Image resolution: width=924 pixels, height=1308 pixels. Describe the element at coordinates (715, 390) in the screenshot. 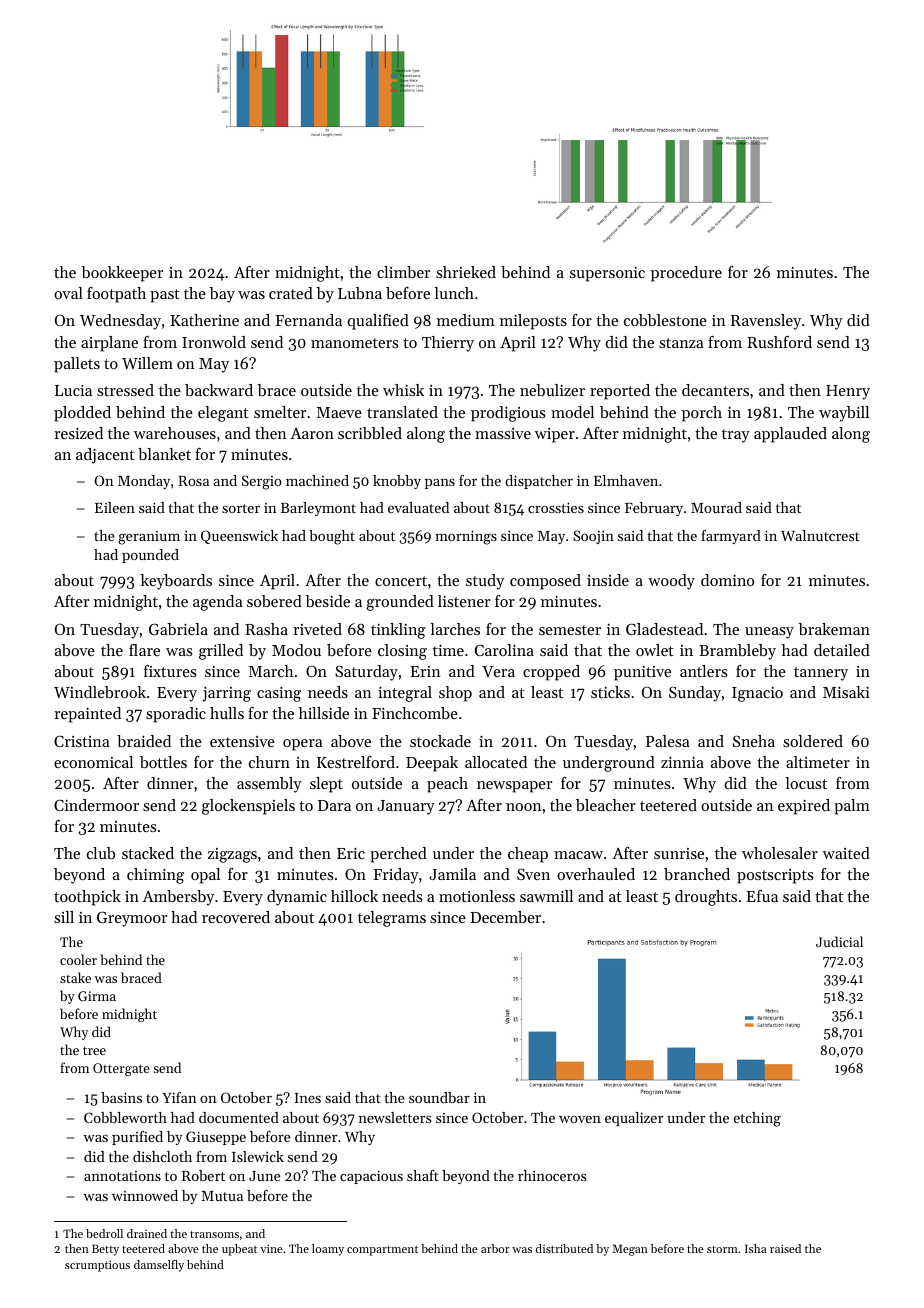

I see `decanters` at that location.
